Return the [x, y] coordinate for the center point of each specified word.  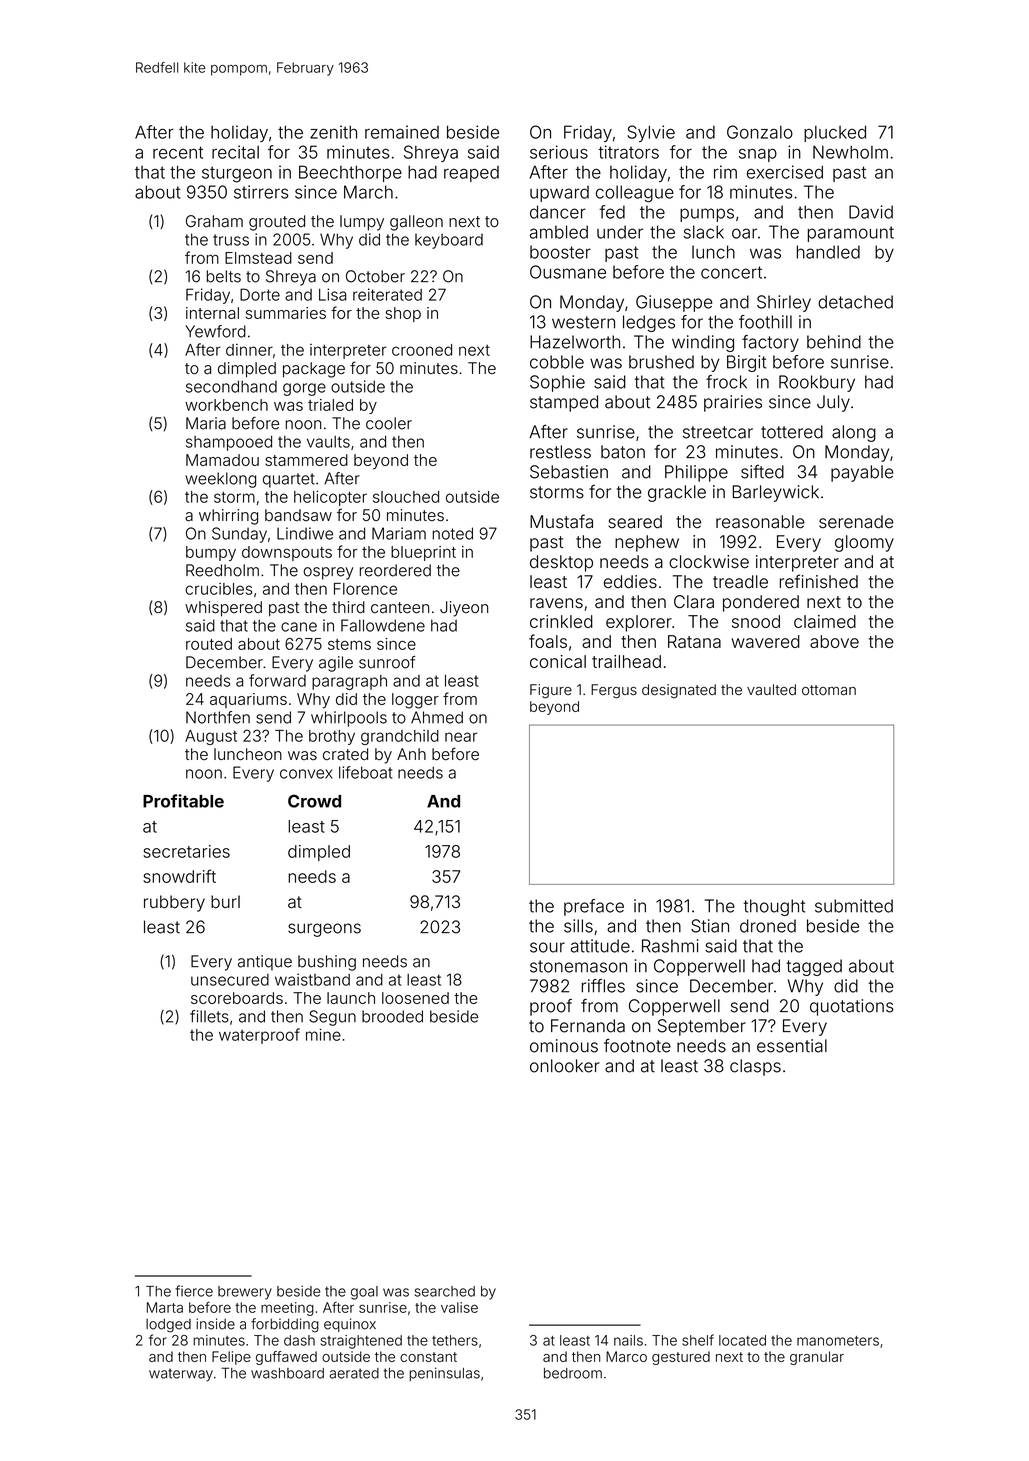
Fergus [614, 691]
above [834, 641]
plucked [835, 133]
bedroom [573, 1373]
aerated [354, 1373]
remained [402, 132]
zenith [333, 132]
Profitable [183, 801]
